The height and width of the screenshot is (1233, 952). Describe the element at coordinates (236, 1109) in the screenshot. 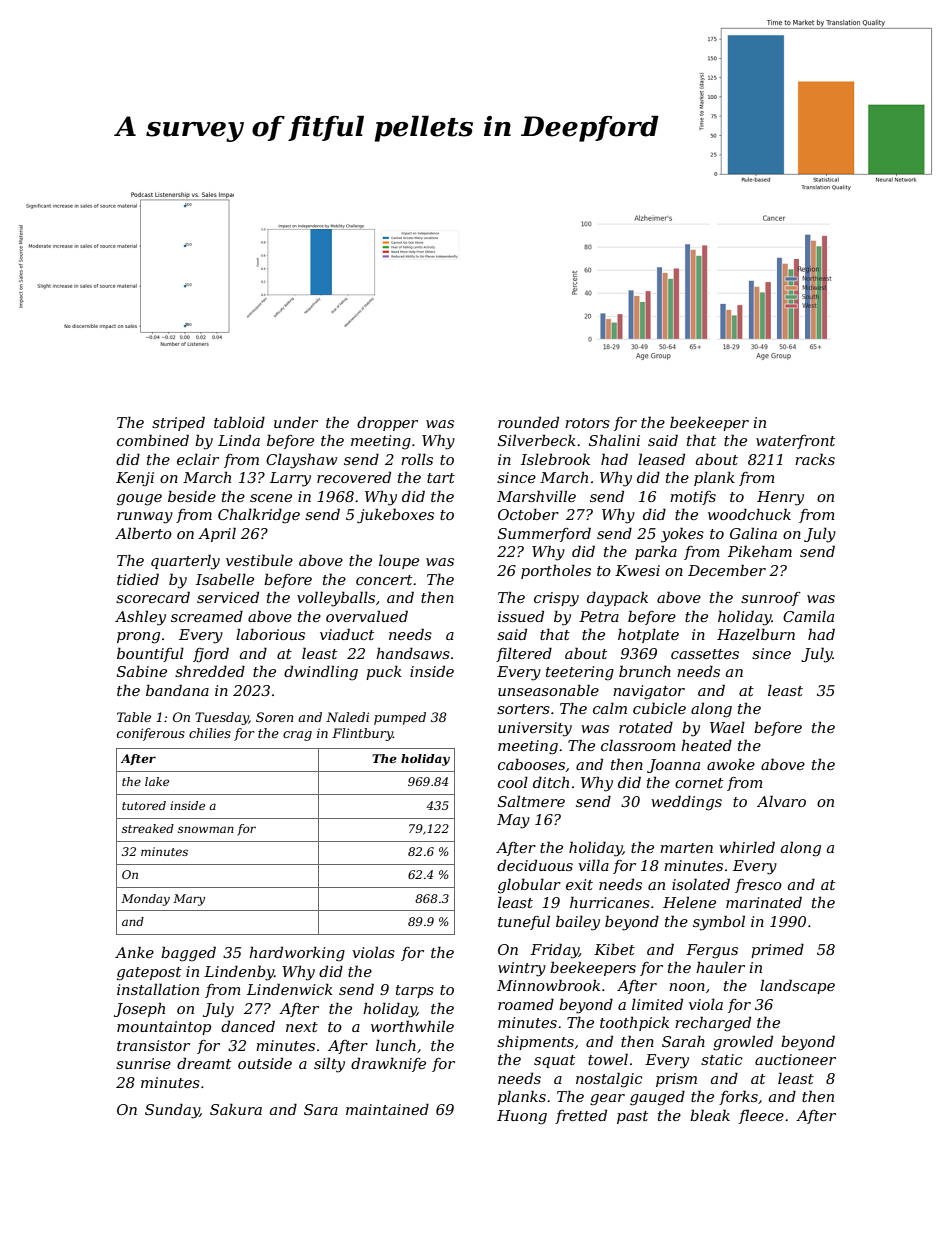

I see `Sakura` at that location.
